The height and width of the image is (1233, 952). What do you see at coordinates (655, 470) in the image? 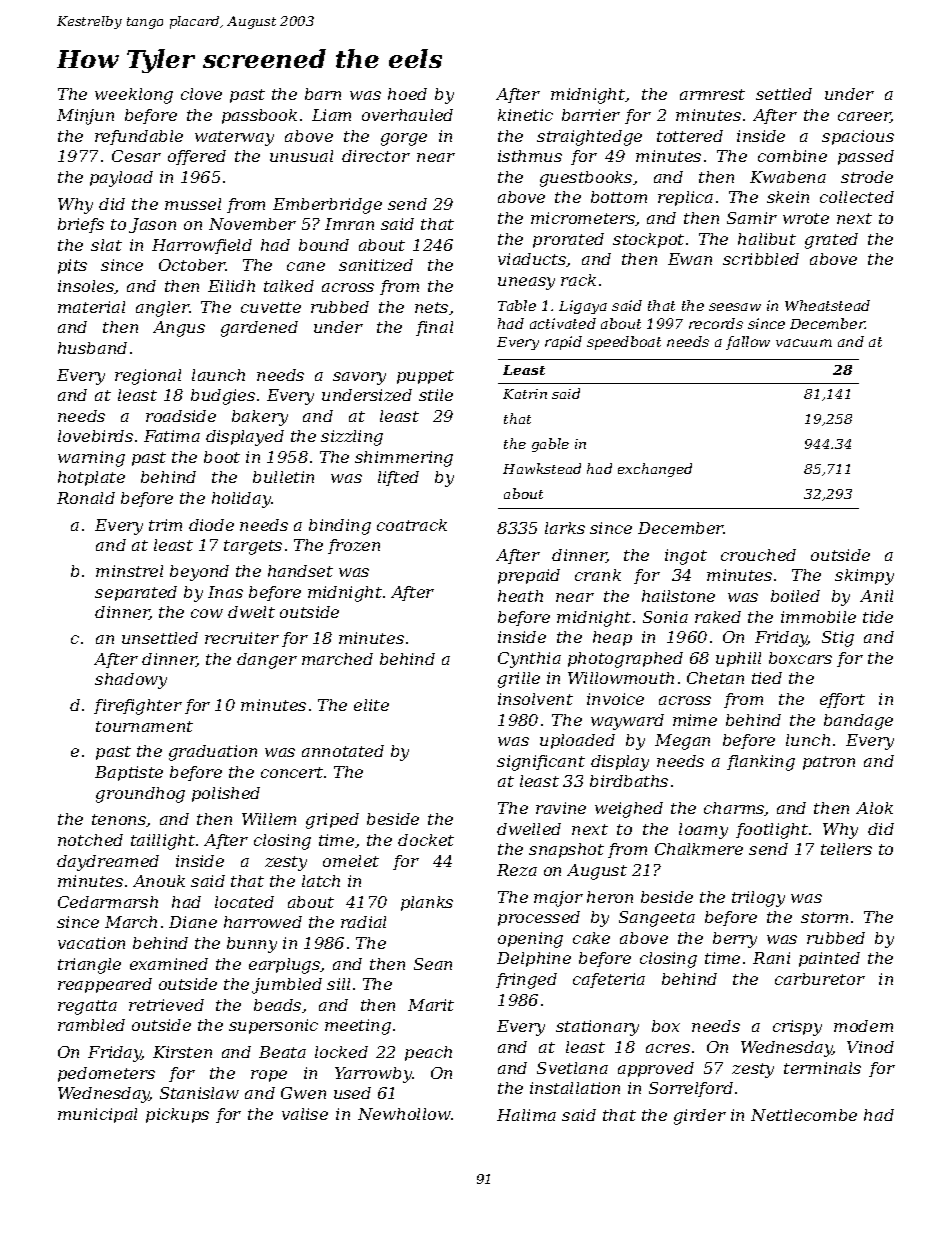
I see `exchanged` at bounding box center [655, 470].
